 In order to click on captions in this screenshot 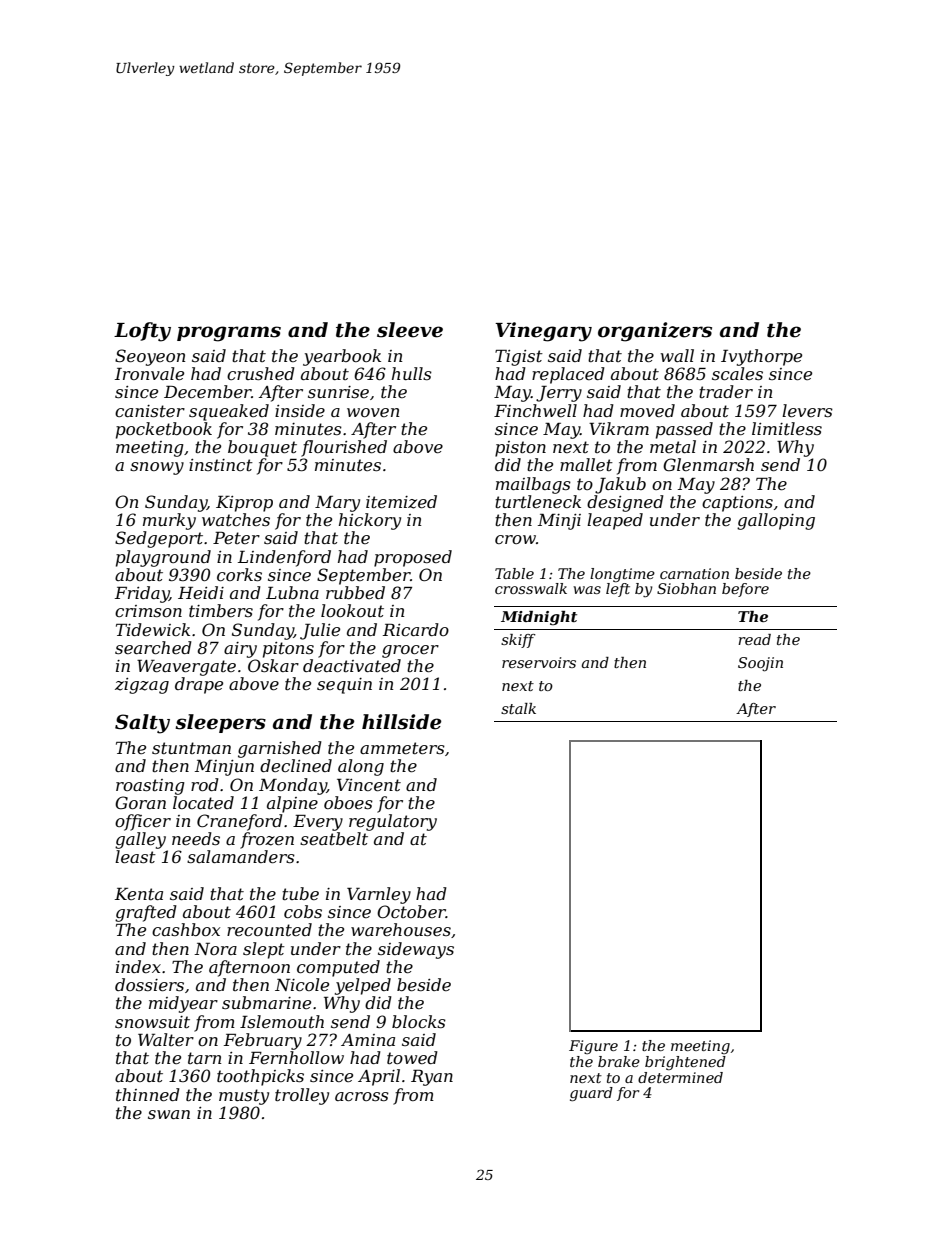, I will do `click(737, 504)`.
